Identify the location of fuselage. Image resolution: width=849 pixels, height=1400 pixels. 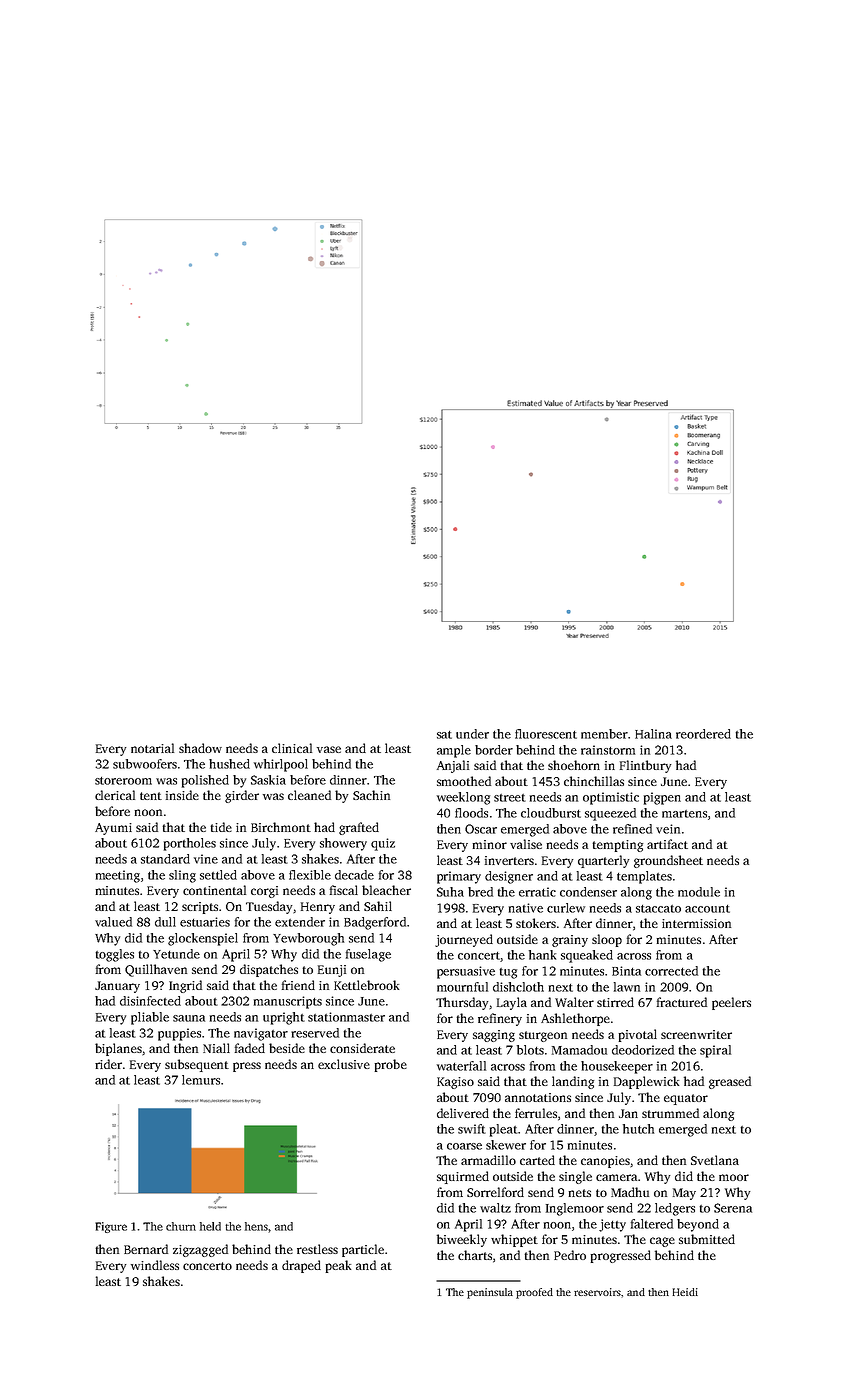
(368, 955).
